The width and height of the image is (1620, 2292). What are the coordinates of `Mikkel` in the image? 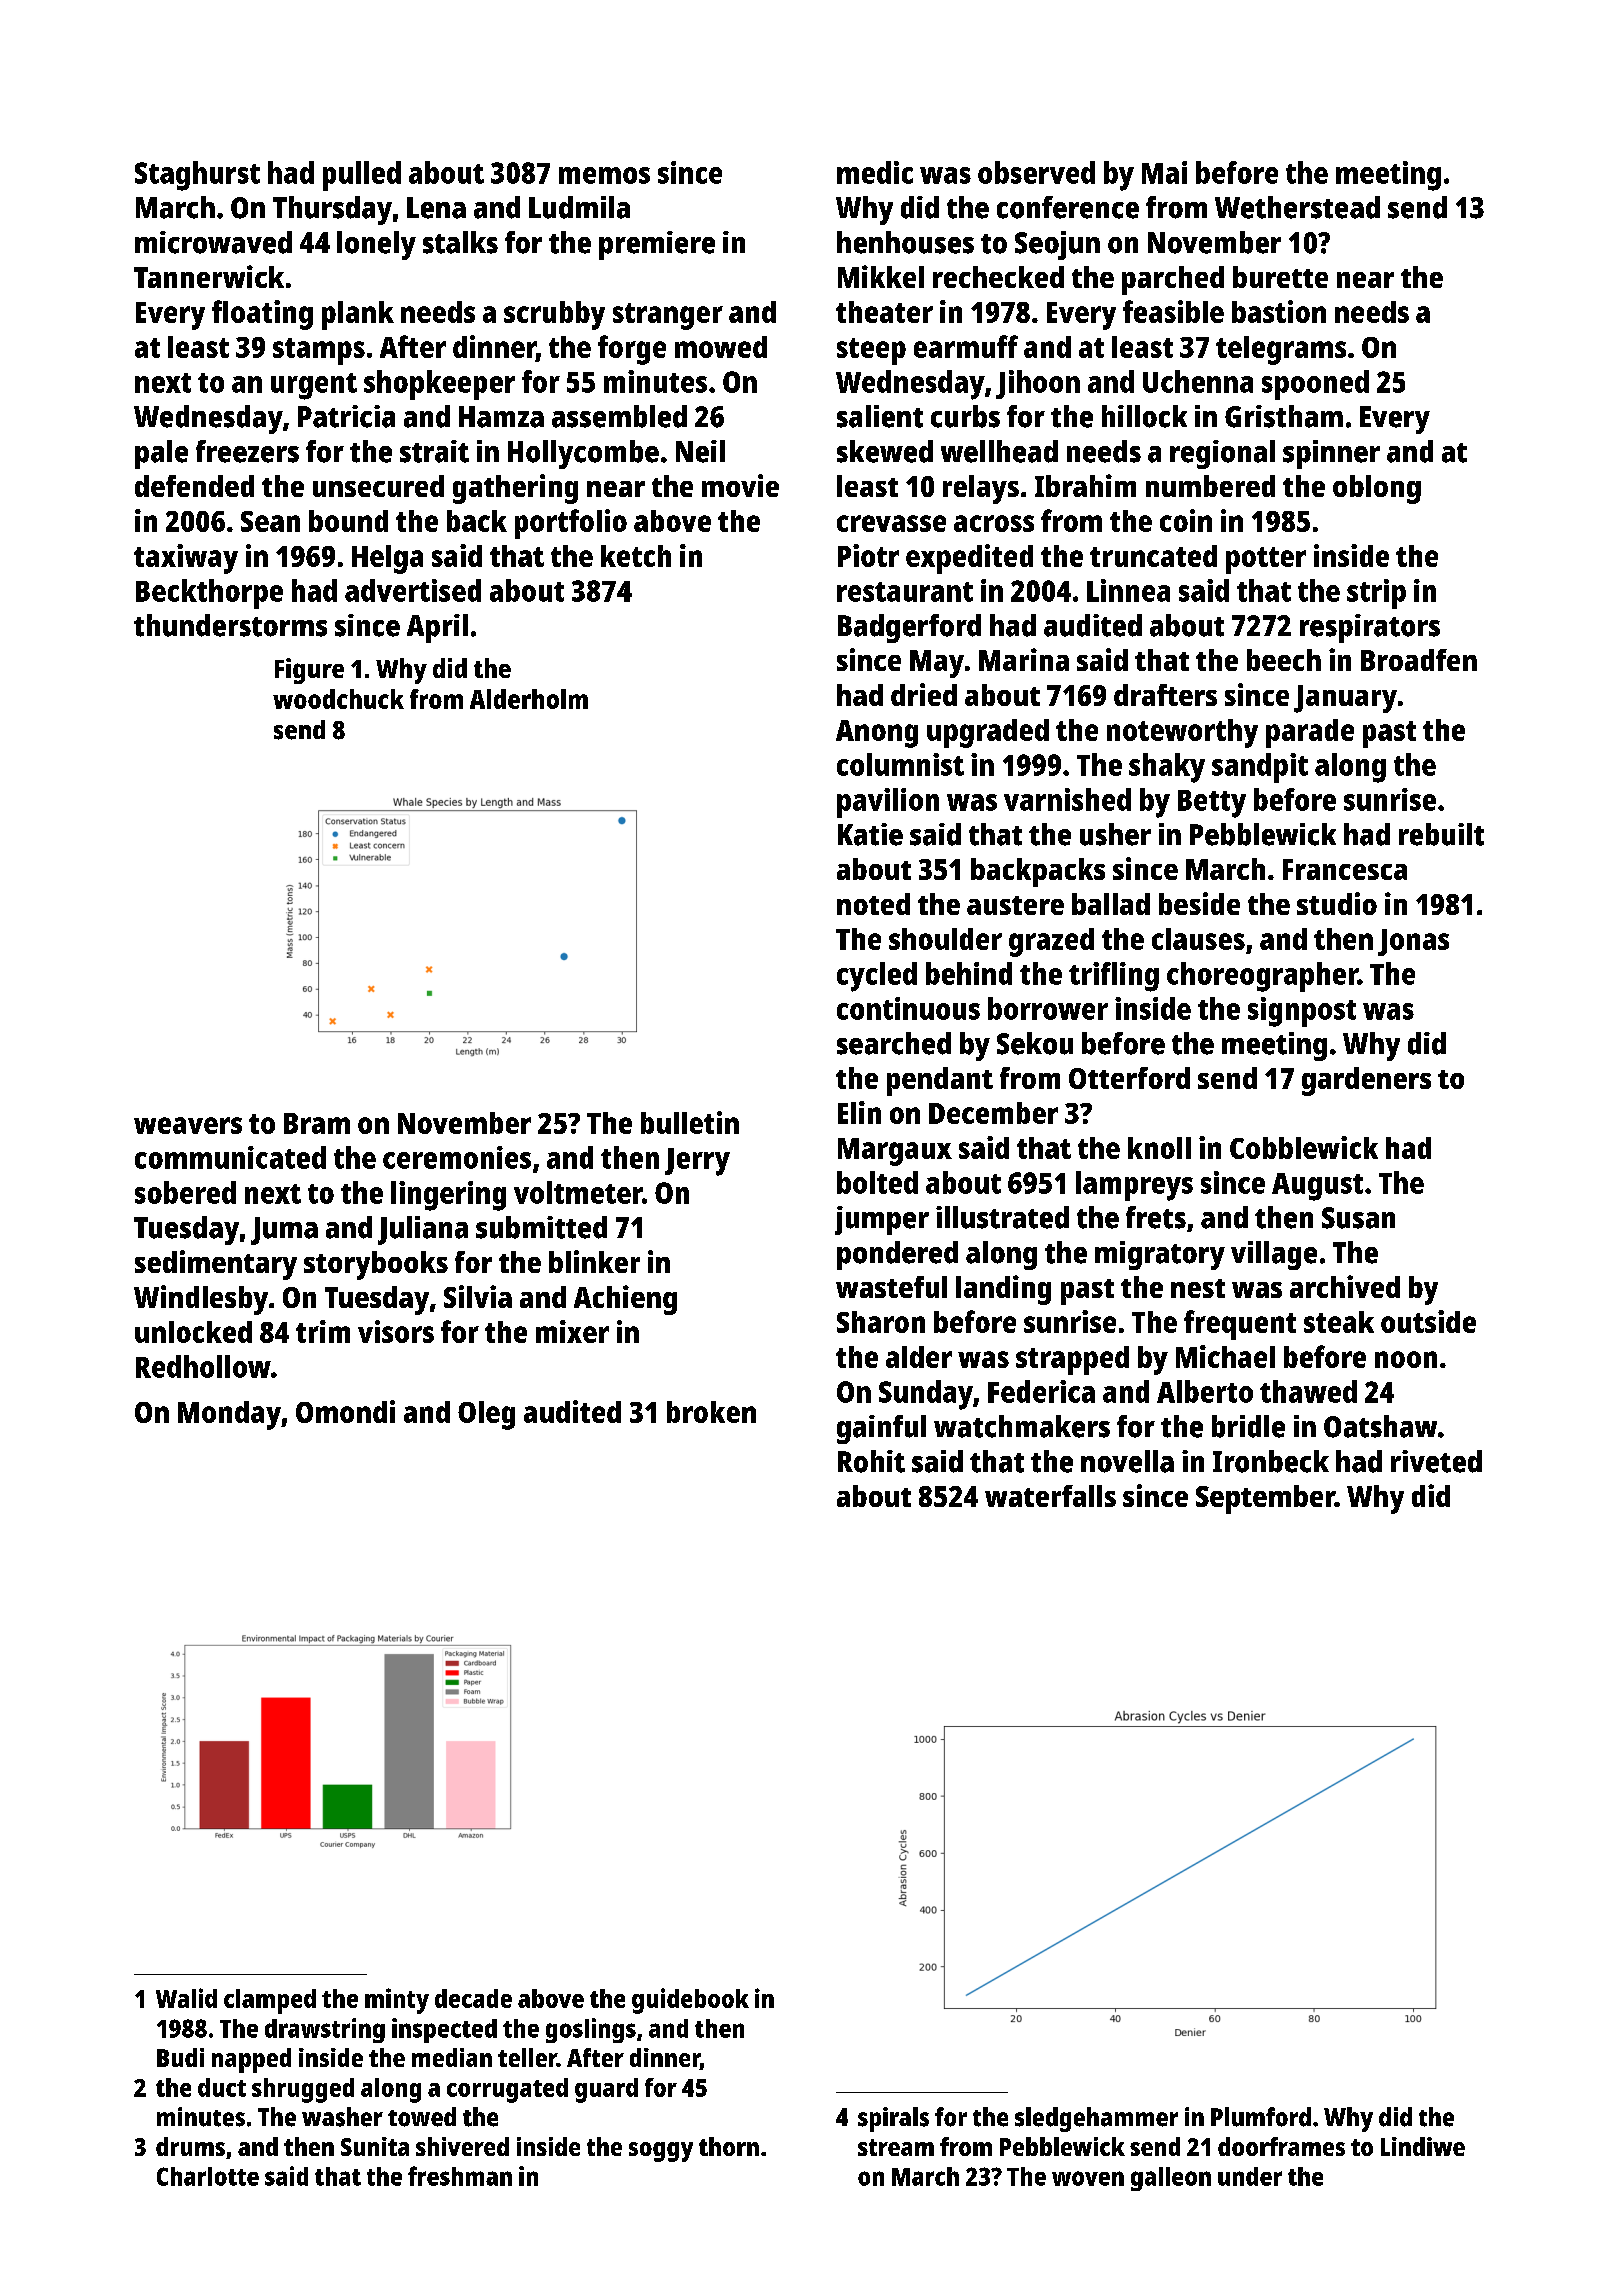 It's located at (881, 276).
